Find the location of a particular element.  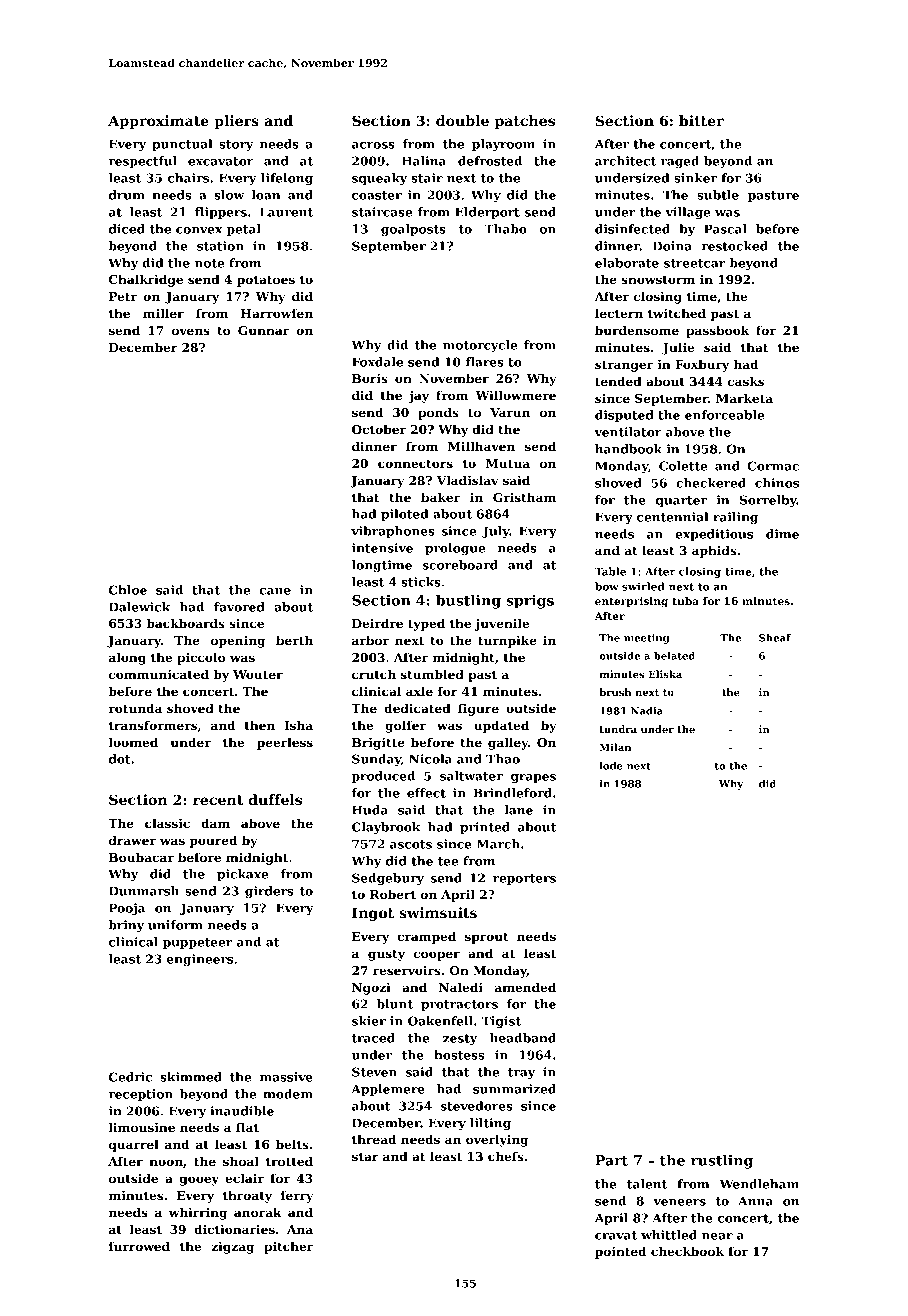

amended is located at coordinates (525, 987).
